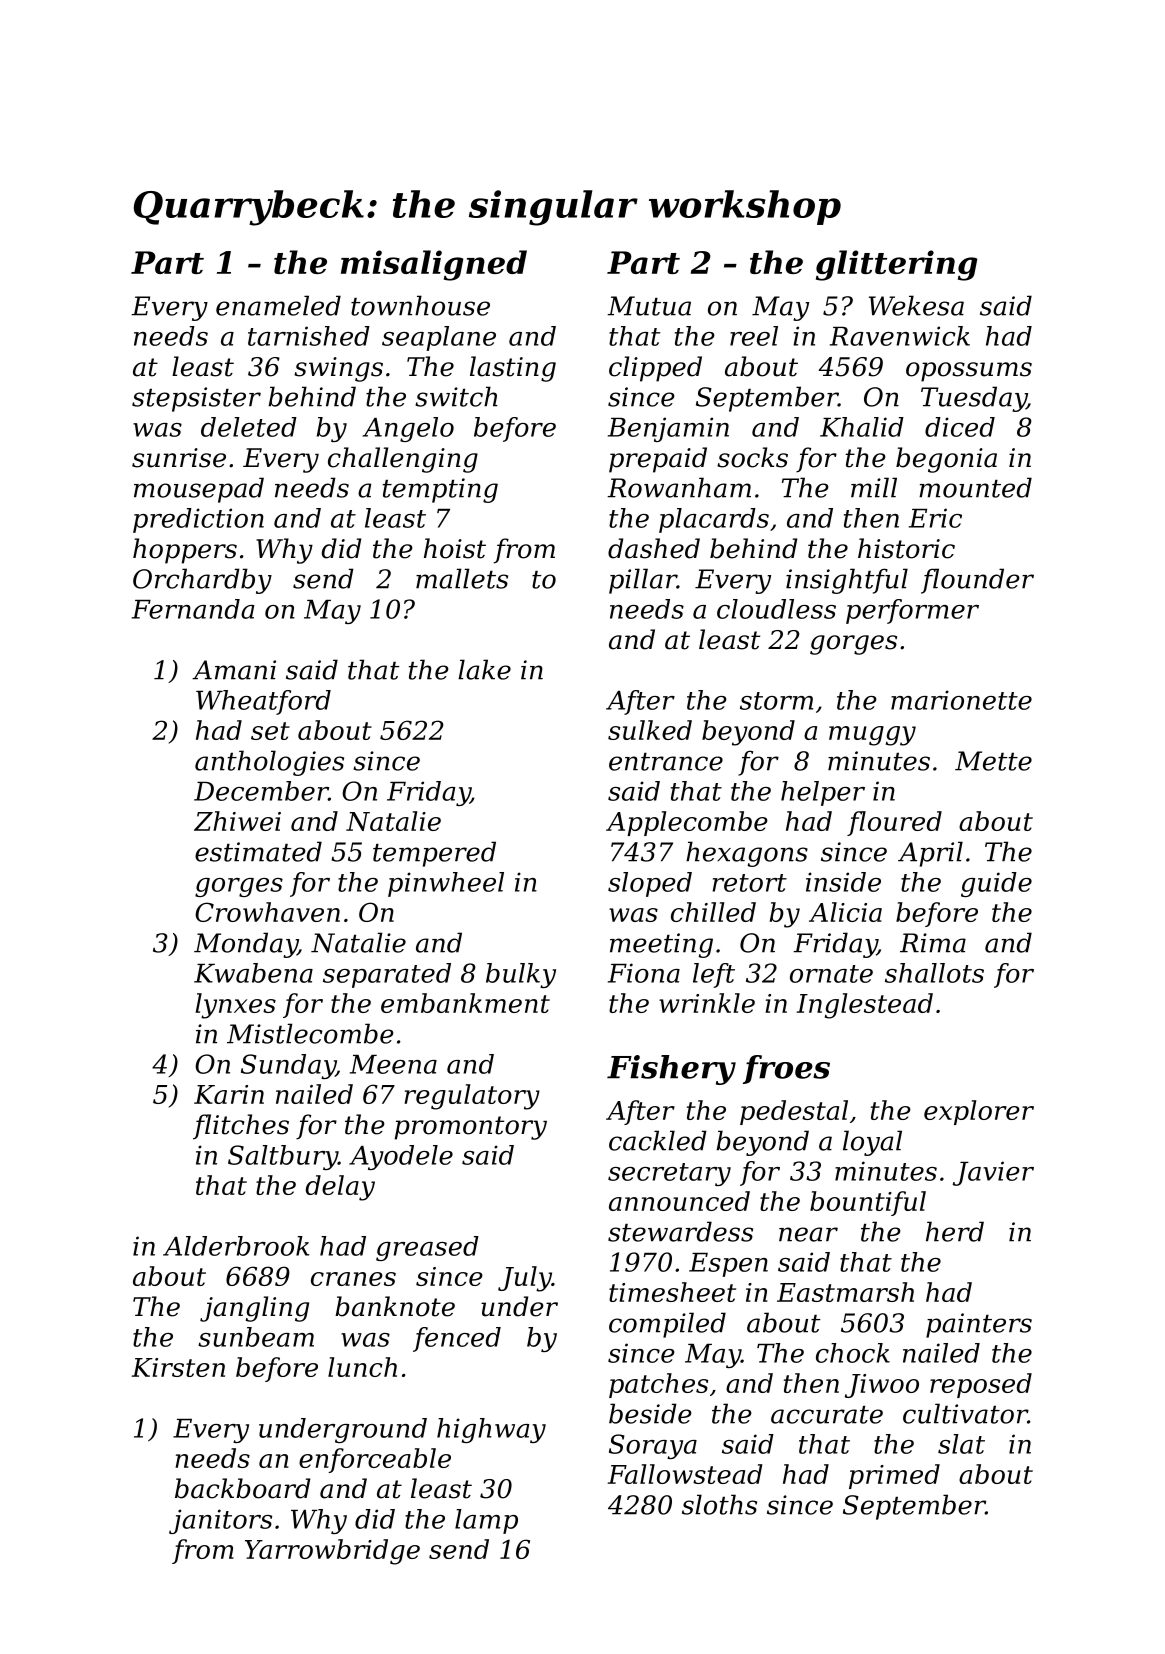  Describe the element at coordinates (278, 305) in the page. I see `enameled` at that location.
